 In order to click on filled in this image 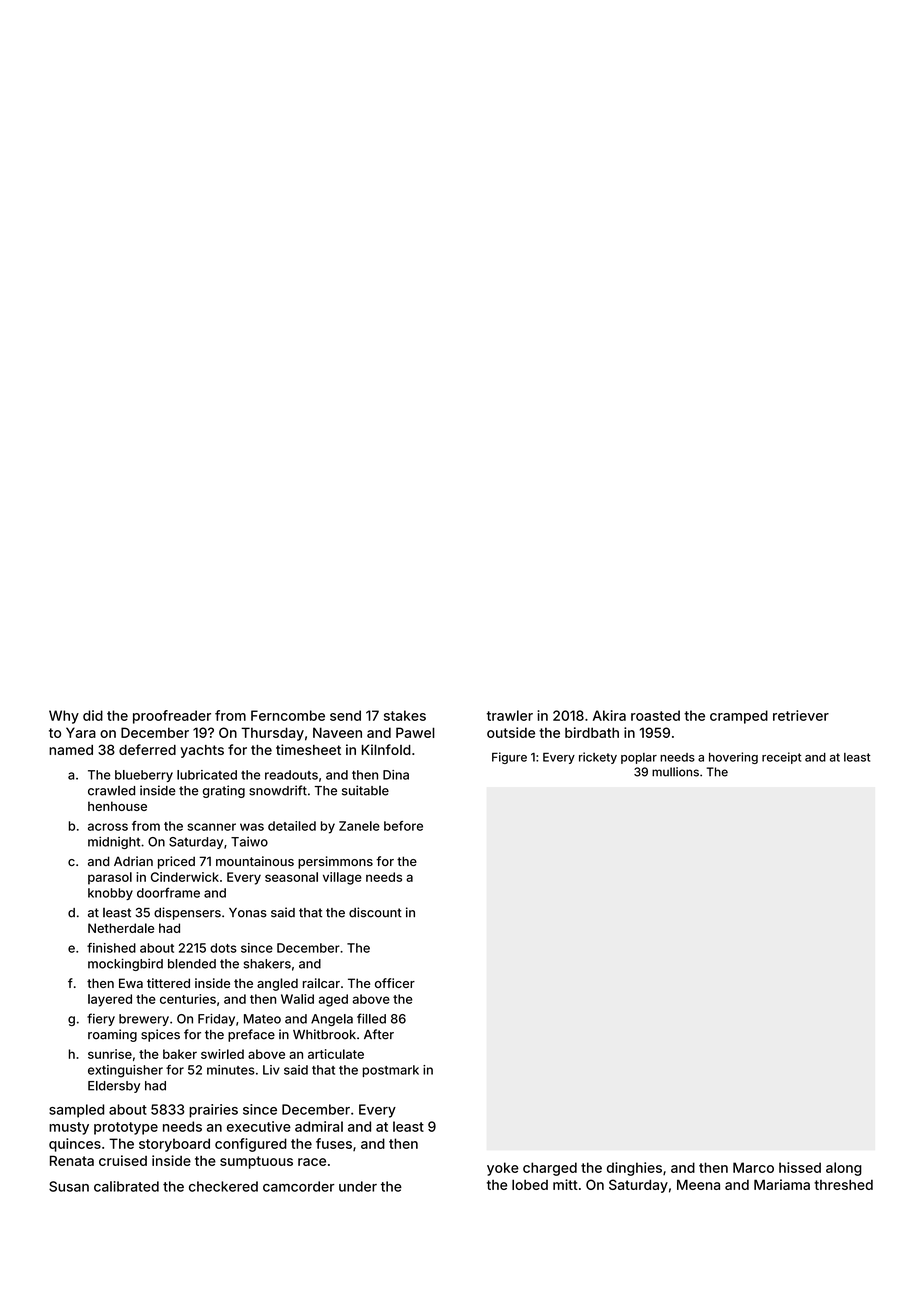, I will do `click(371, 1018)`.
